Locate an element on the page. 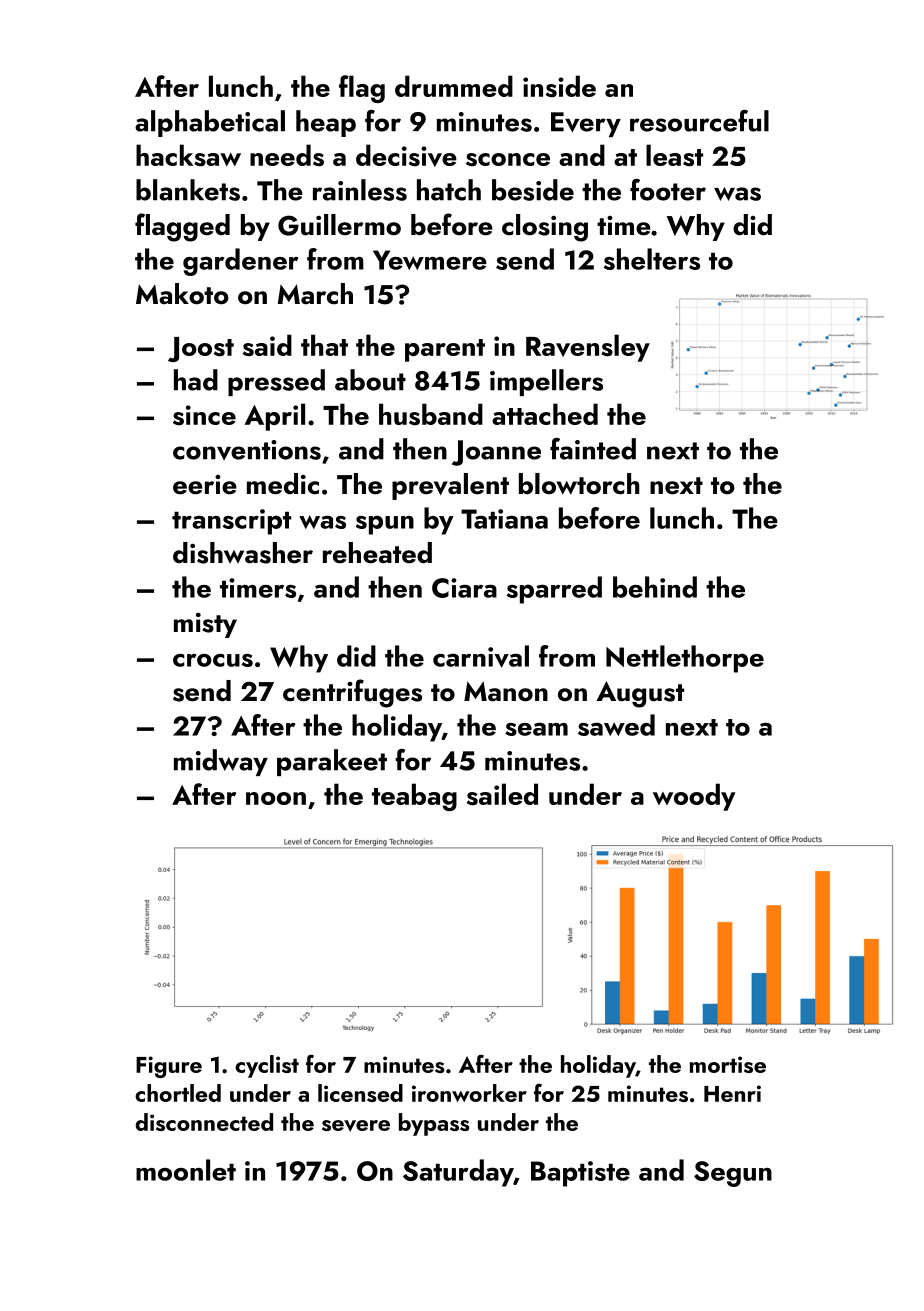 The height and width of the image is (1311, 924). alphabetical is located at coordinates (210, 123).
